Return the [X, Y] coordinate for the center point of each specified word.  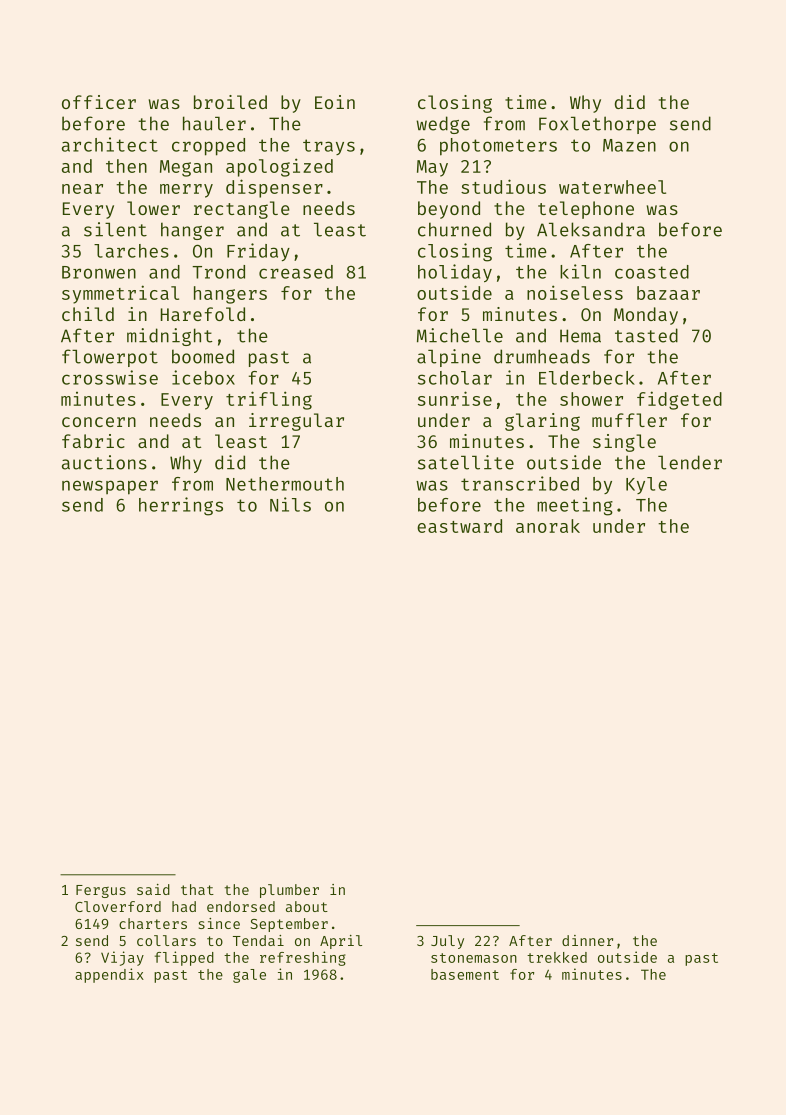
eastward [459, 526]
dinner [587, 940]
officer [99, 102]
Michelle [460, 335]
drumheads [542, 356]
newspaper [110, 487]
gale [249, 976]
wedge [443, 125]
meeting [575, 506]
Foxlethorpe [597, 125]
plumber [289, 891]
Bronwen [99, 272]
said [153, 889]
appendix [109, 975]
